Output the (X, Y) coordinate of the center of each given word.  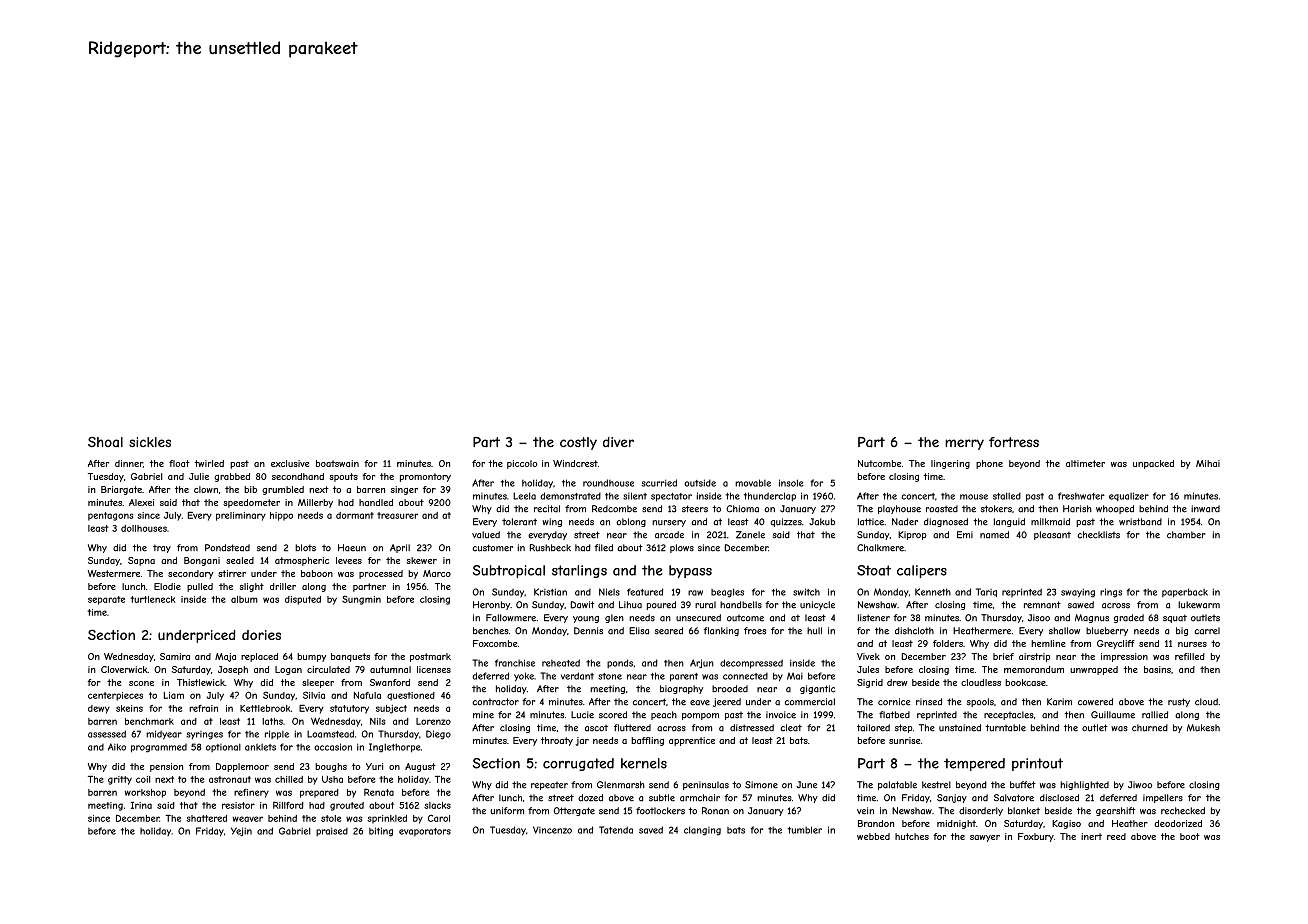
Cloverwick (124, 669)
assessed (107, 734)
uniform (507, 811)
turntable (1005, 728)
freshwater (1081, 496)
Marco (437, 573)
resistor (238, 805)
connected (745, 676)
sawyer (985, 838)
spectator (671, 497)
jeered (727, 702)
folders (948, 643)
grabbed (232, 477)
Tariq (986, 592)
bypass (690, 571)
